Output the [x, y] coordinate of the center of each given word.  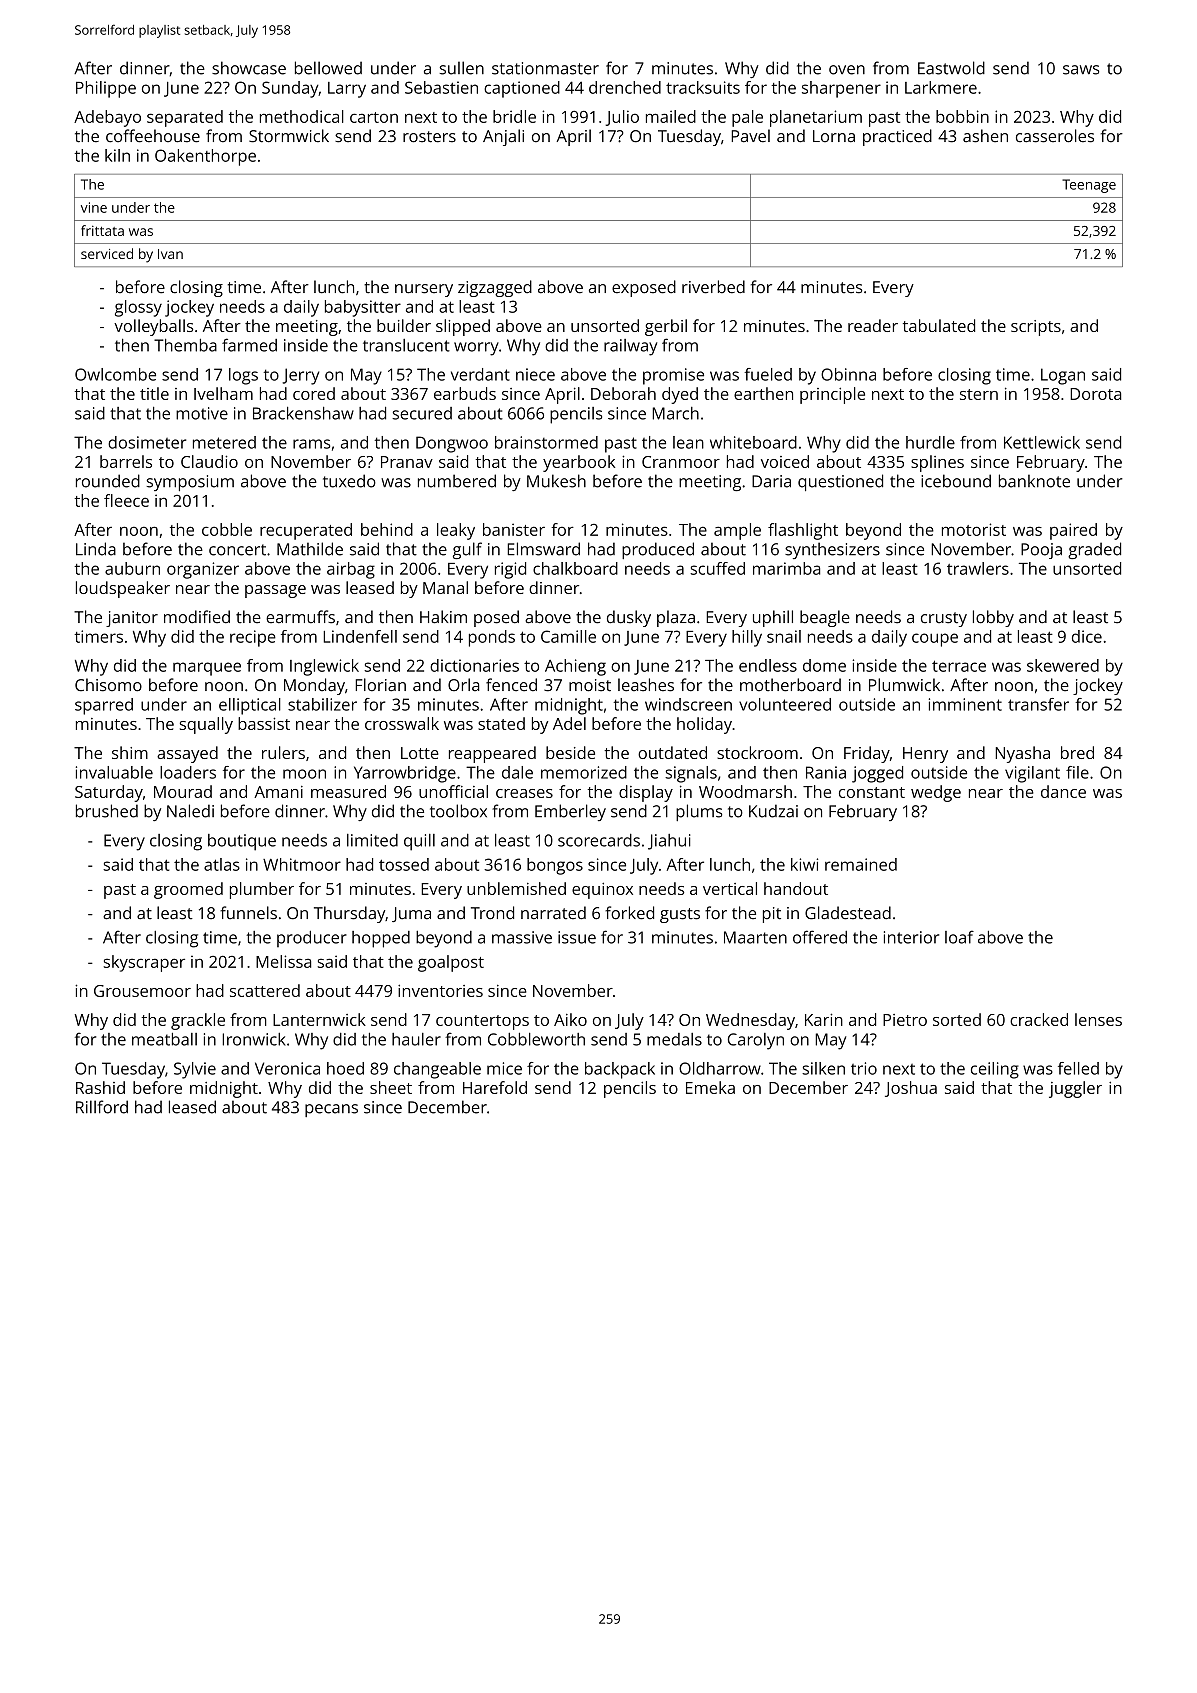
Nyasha [1022, 754]
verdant [480, 374]
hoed [345, 1068]
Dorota [1095, 394]
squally [206, 725]
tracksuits [703, 87]
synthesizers [832, 550]
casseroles [1055, 136]
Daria [771, 481]
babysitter [363, 308]
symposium [190, 483]
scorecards [599, 840]
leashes [646, 685]
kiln [117, 155]
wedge [936, 793]
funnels [248, 913]
